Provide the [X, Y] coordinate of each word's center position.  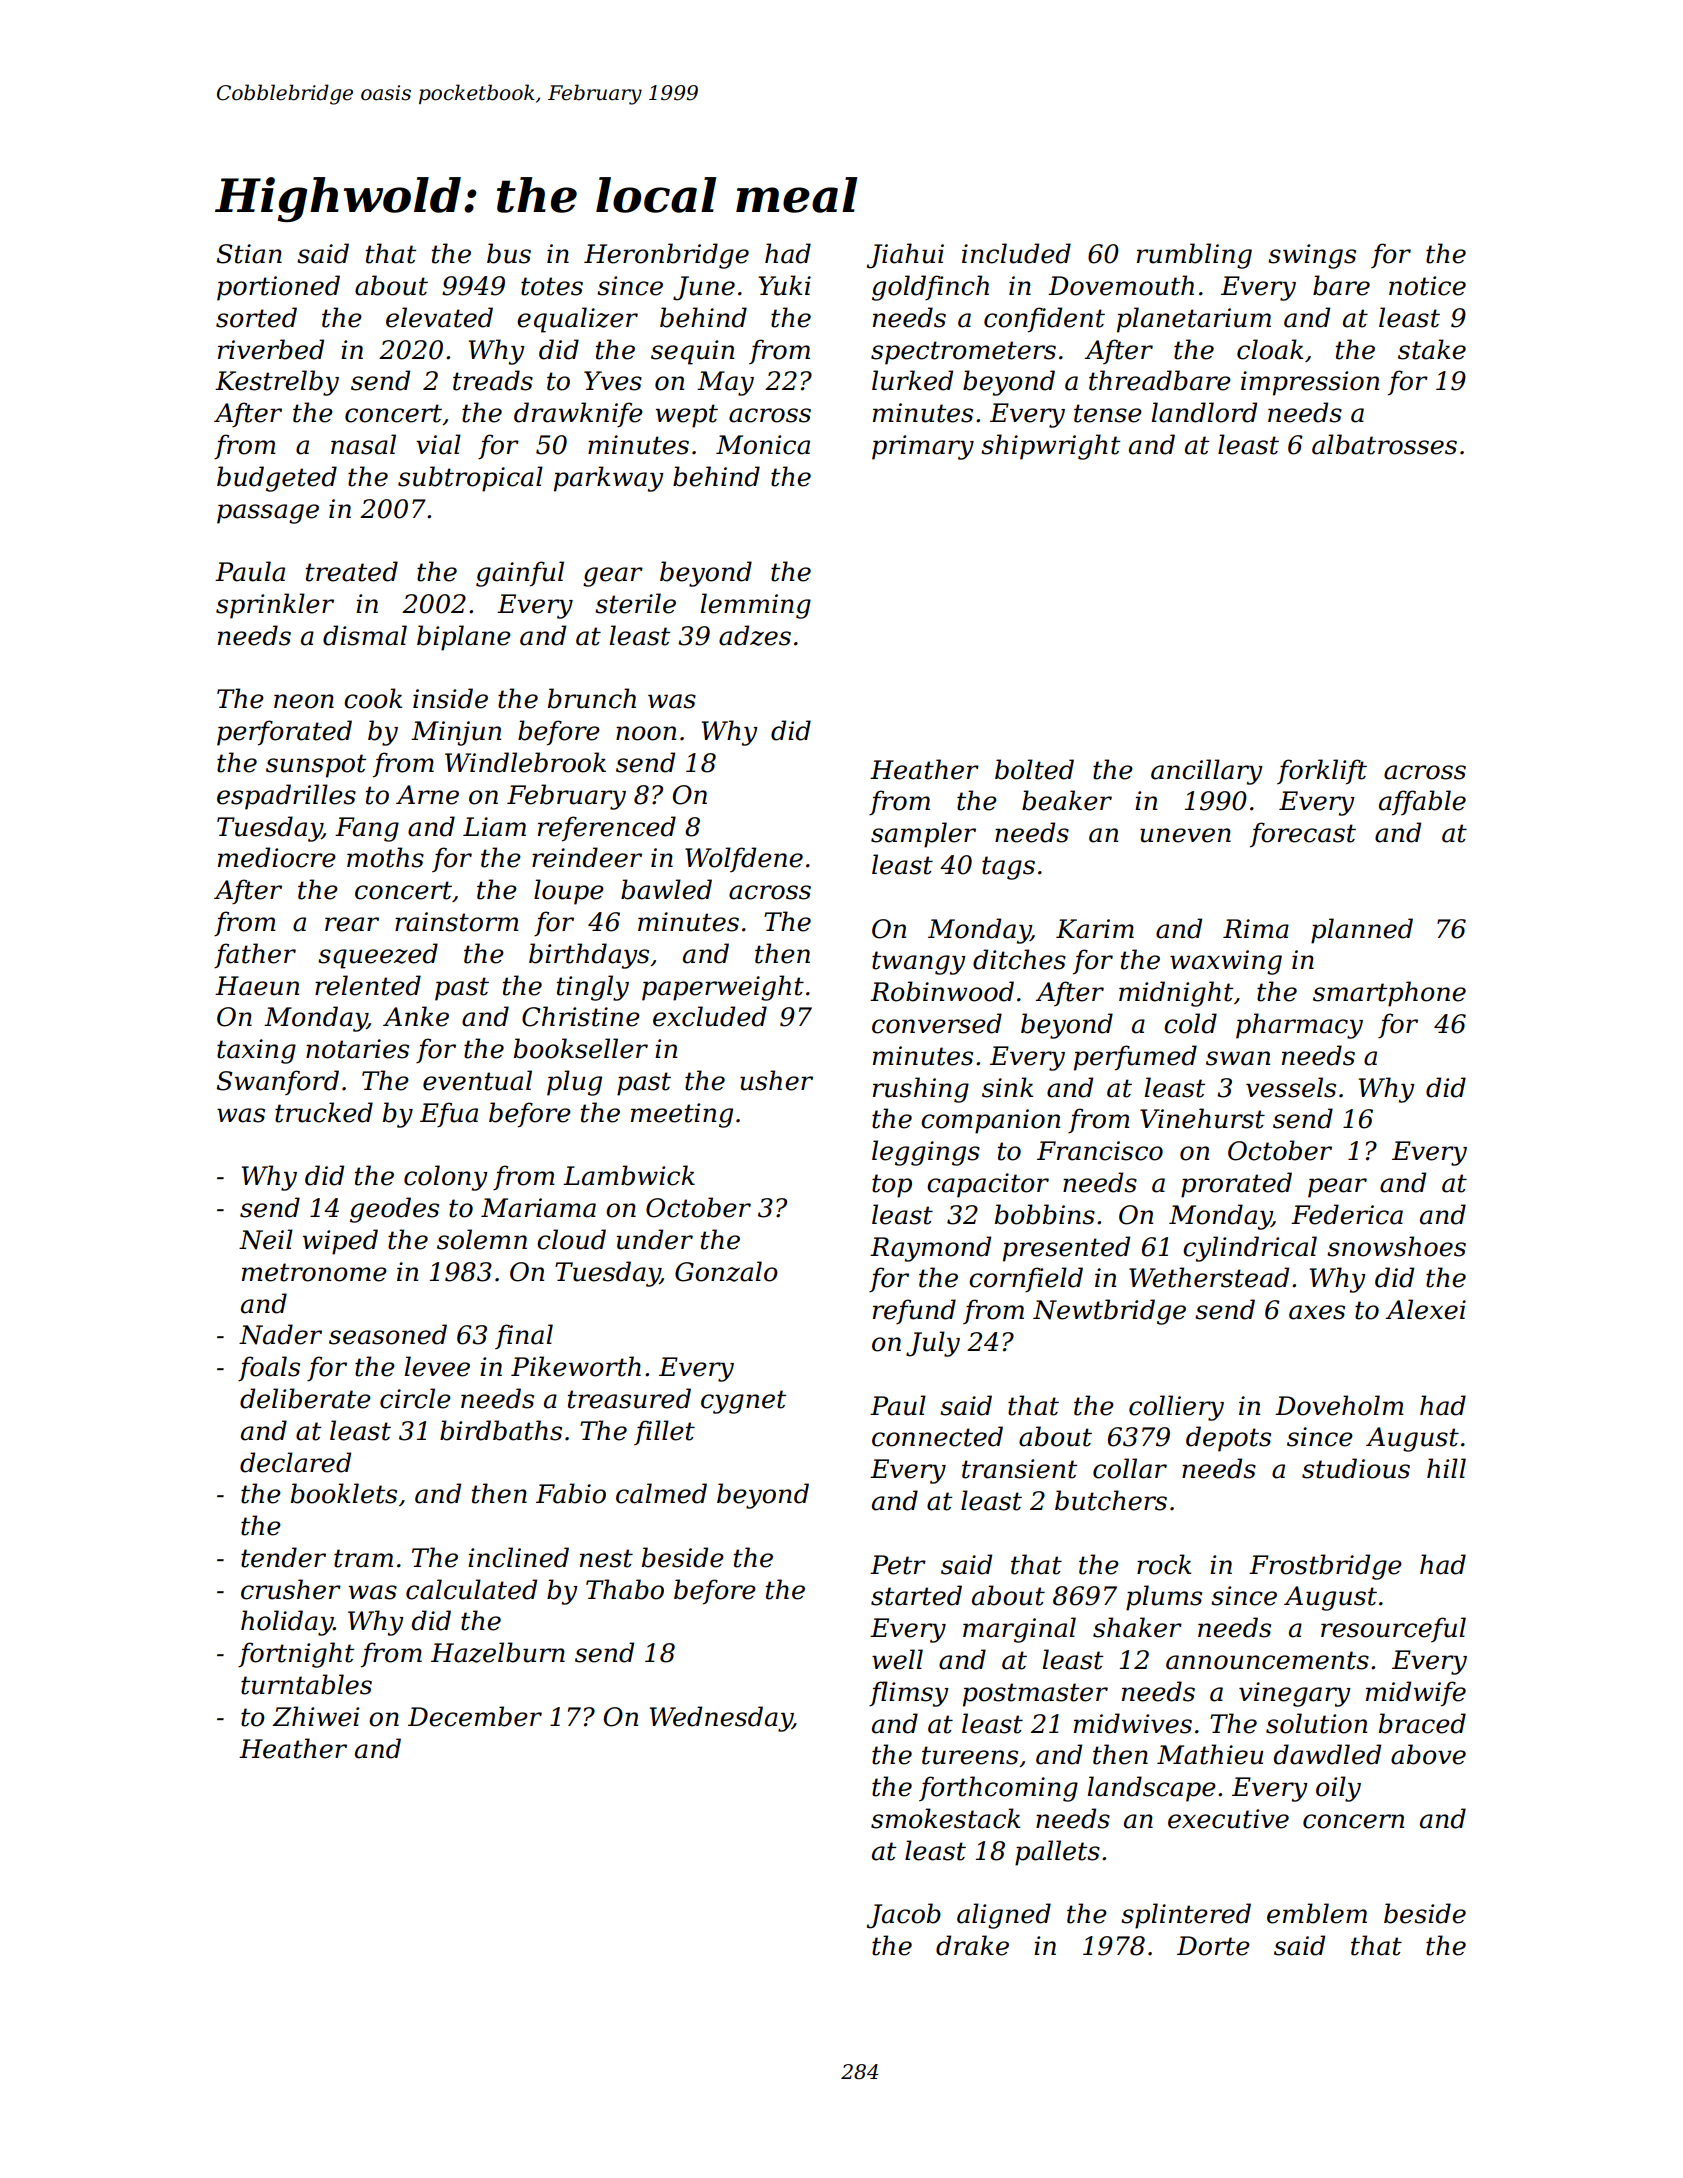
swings [1312, 256]
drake [972, 1945]
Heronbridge [666, 256]
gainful [520, 574]
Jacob [904, 1916]
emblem [1317, 1913]
